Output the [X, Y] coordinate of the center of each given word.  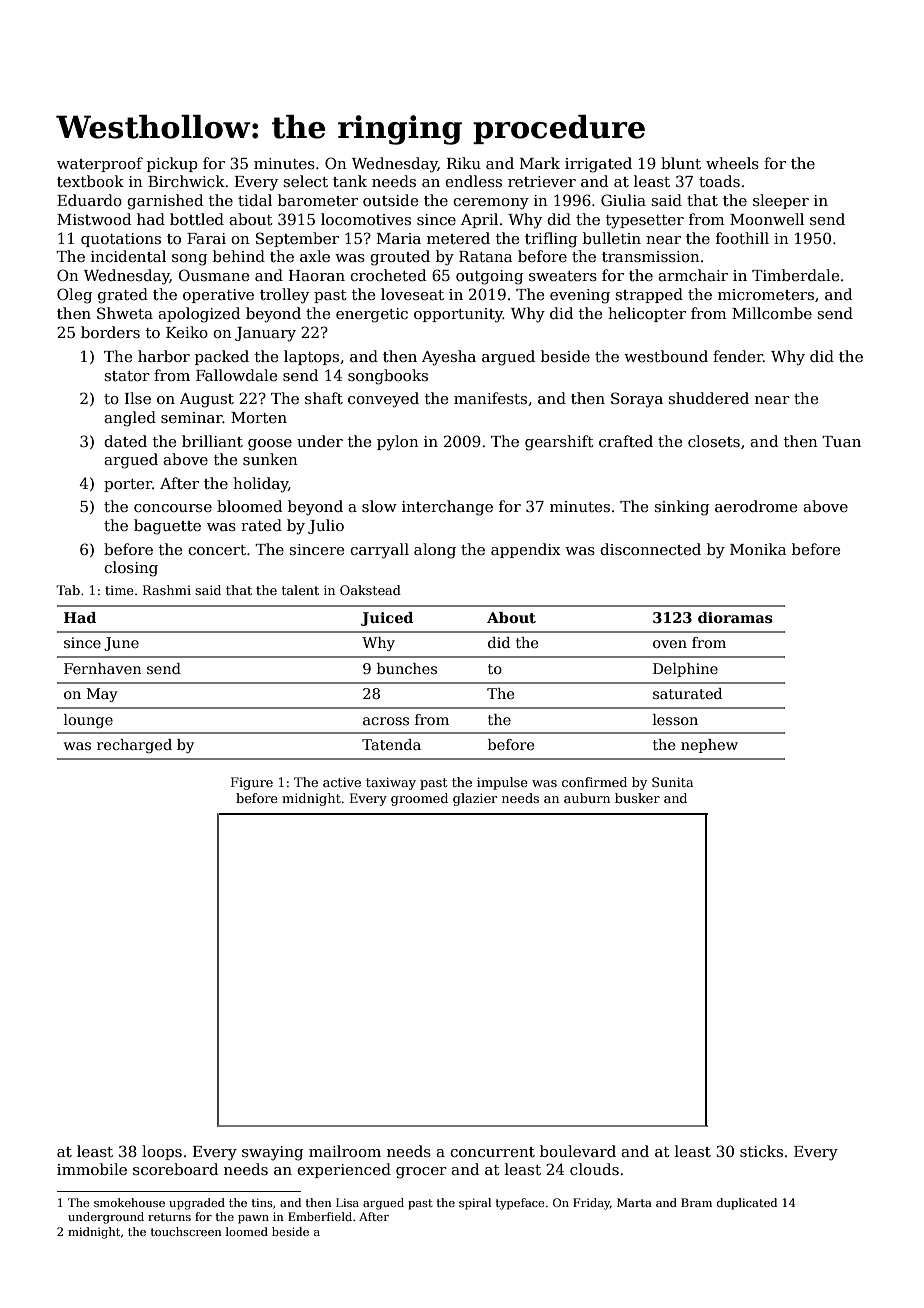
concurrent [492, 1152]
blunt [681, 163]
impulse [502, 783]
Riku [464, 163]
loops [162, 1152]
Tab [68, 590]
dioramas [735, 618]
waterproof [100, 164]
